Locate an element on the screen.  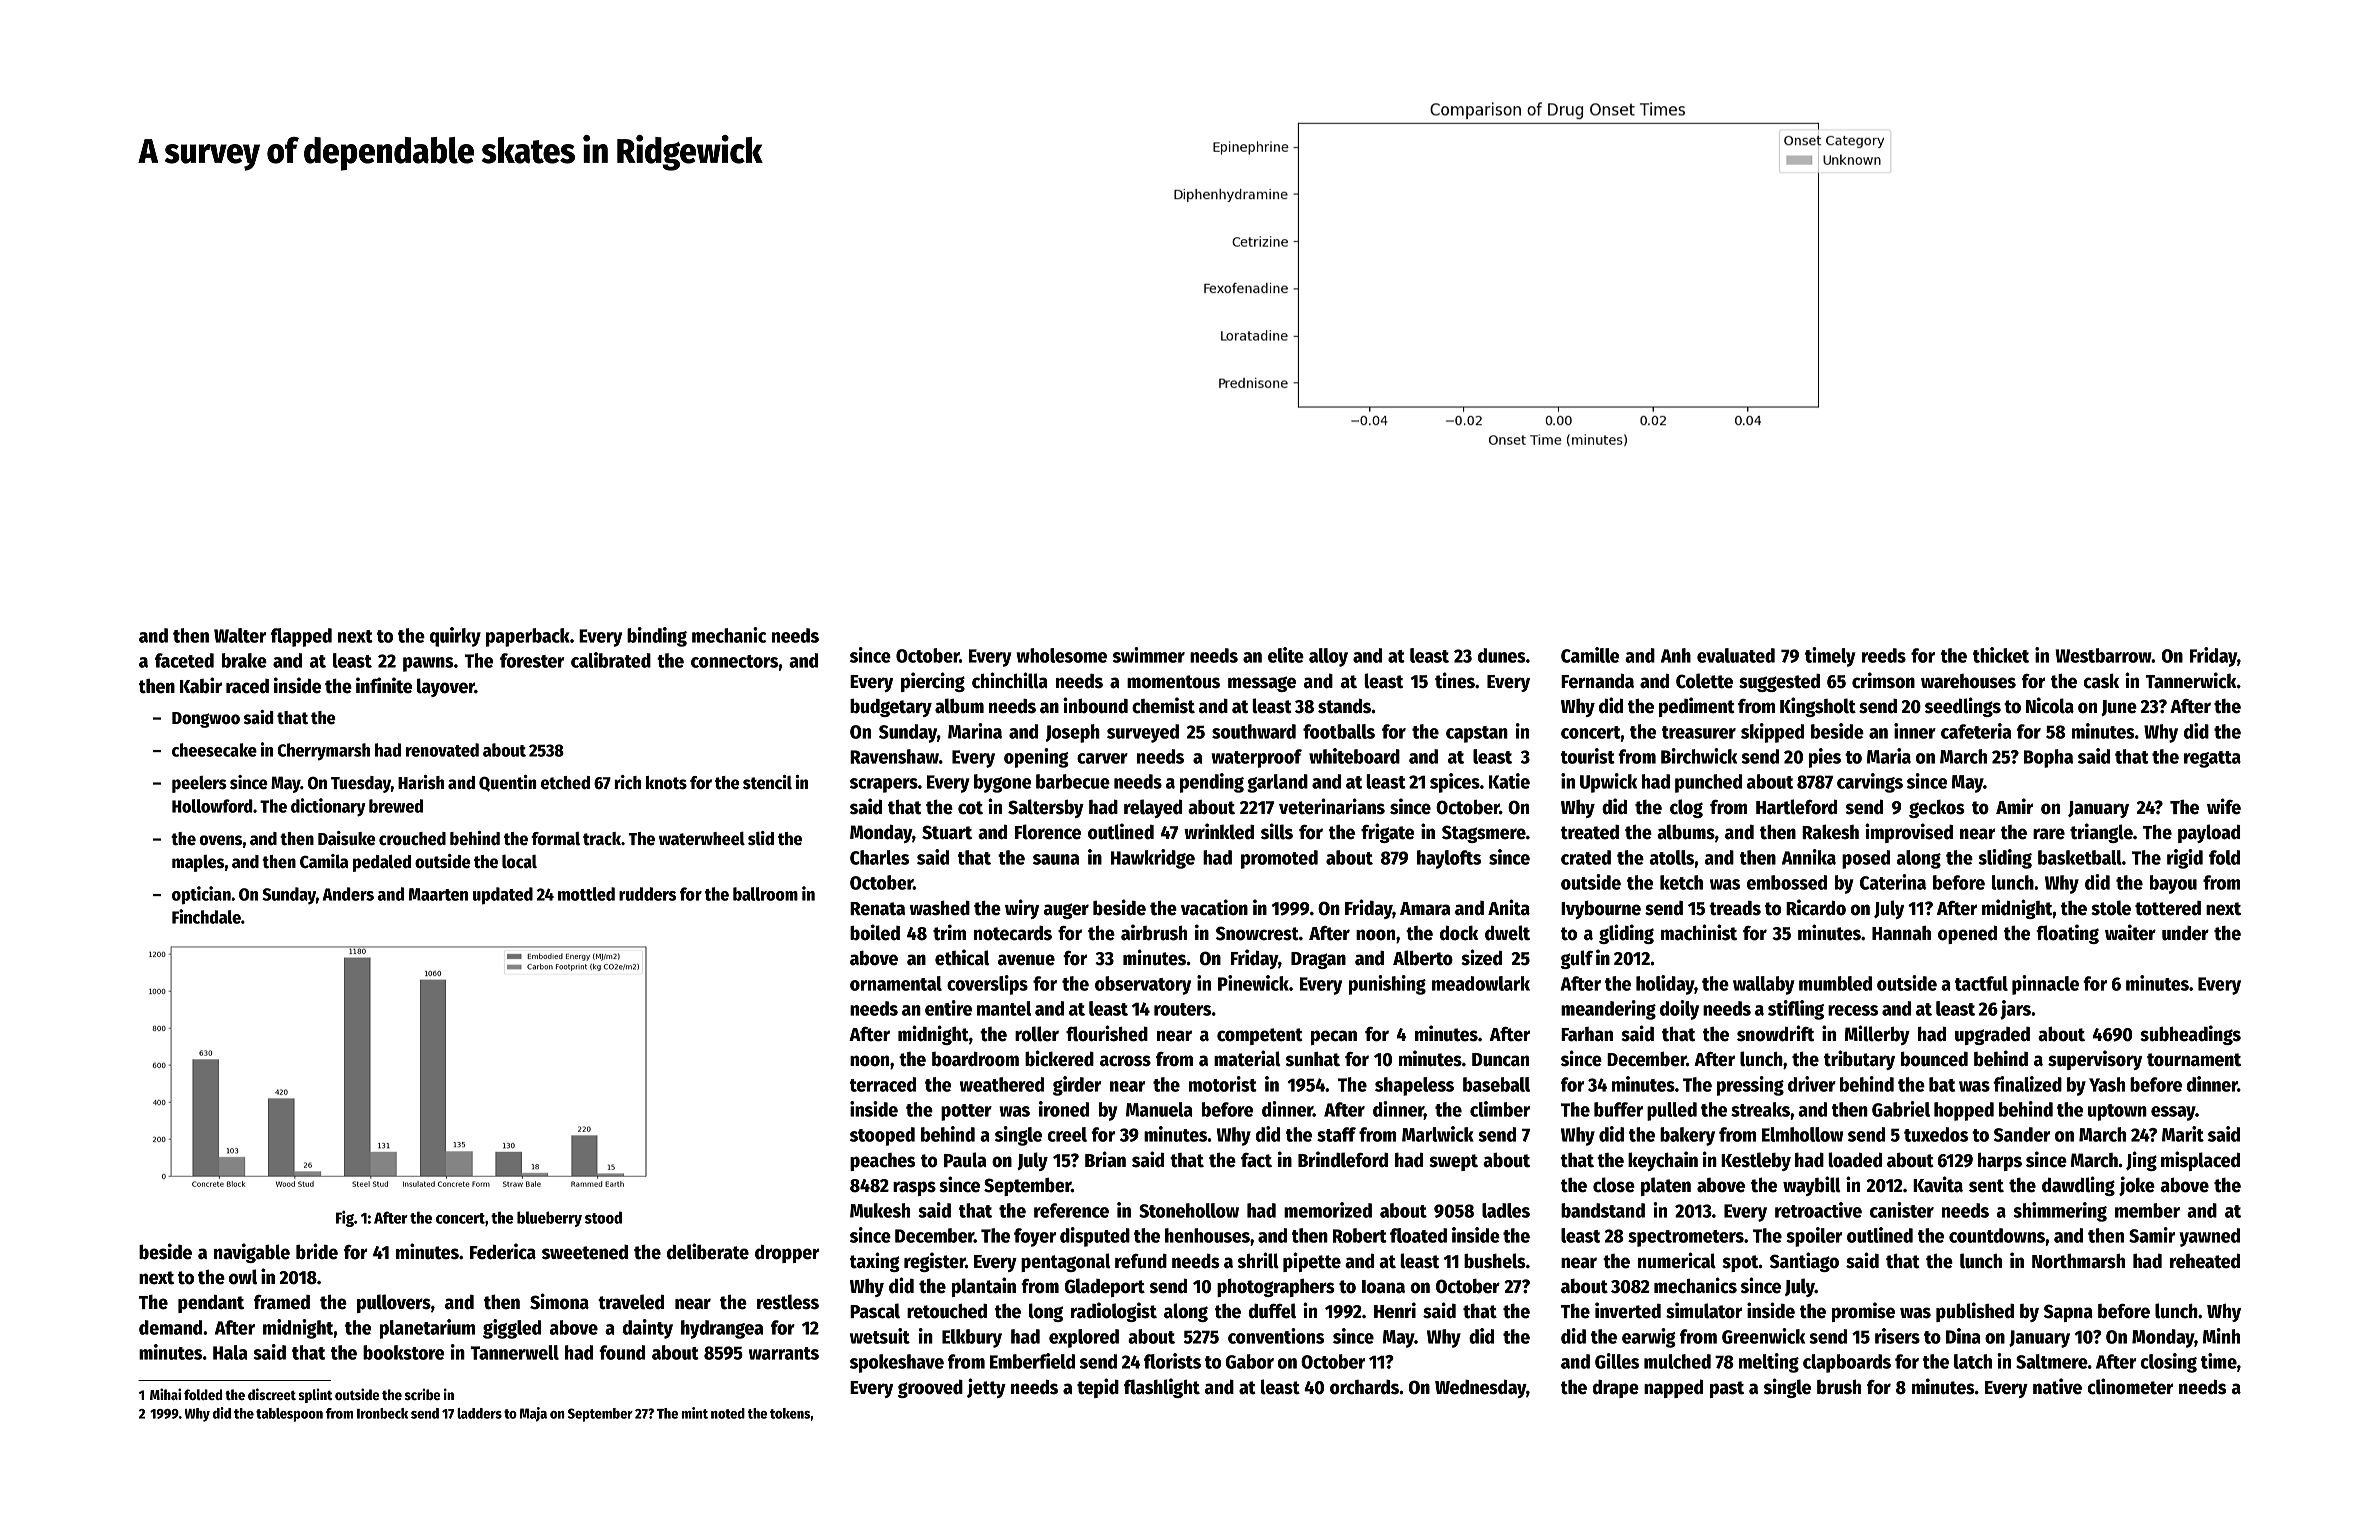
boardroom is located at coordinates (975, 1059).
